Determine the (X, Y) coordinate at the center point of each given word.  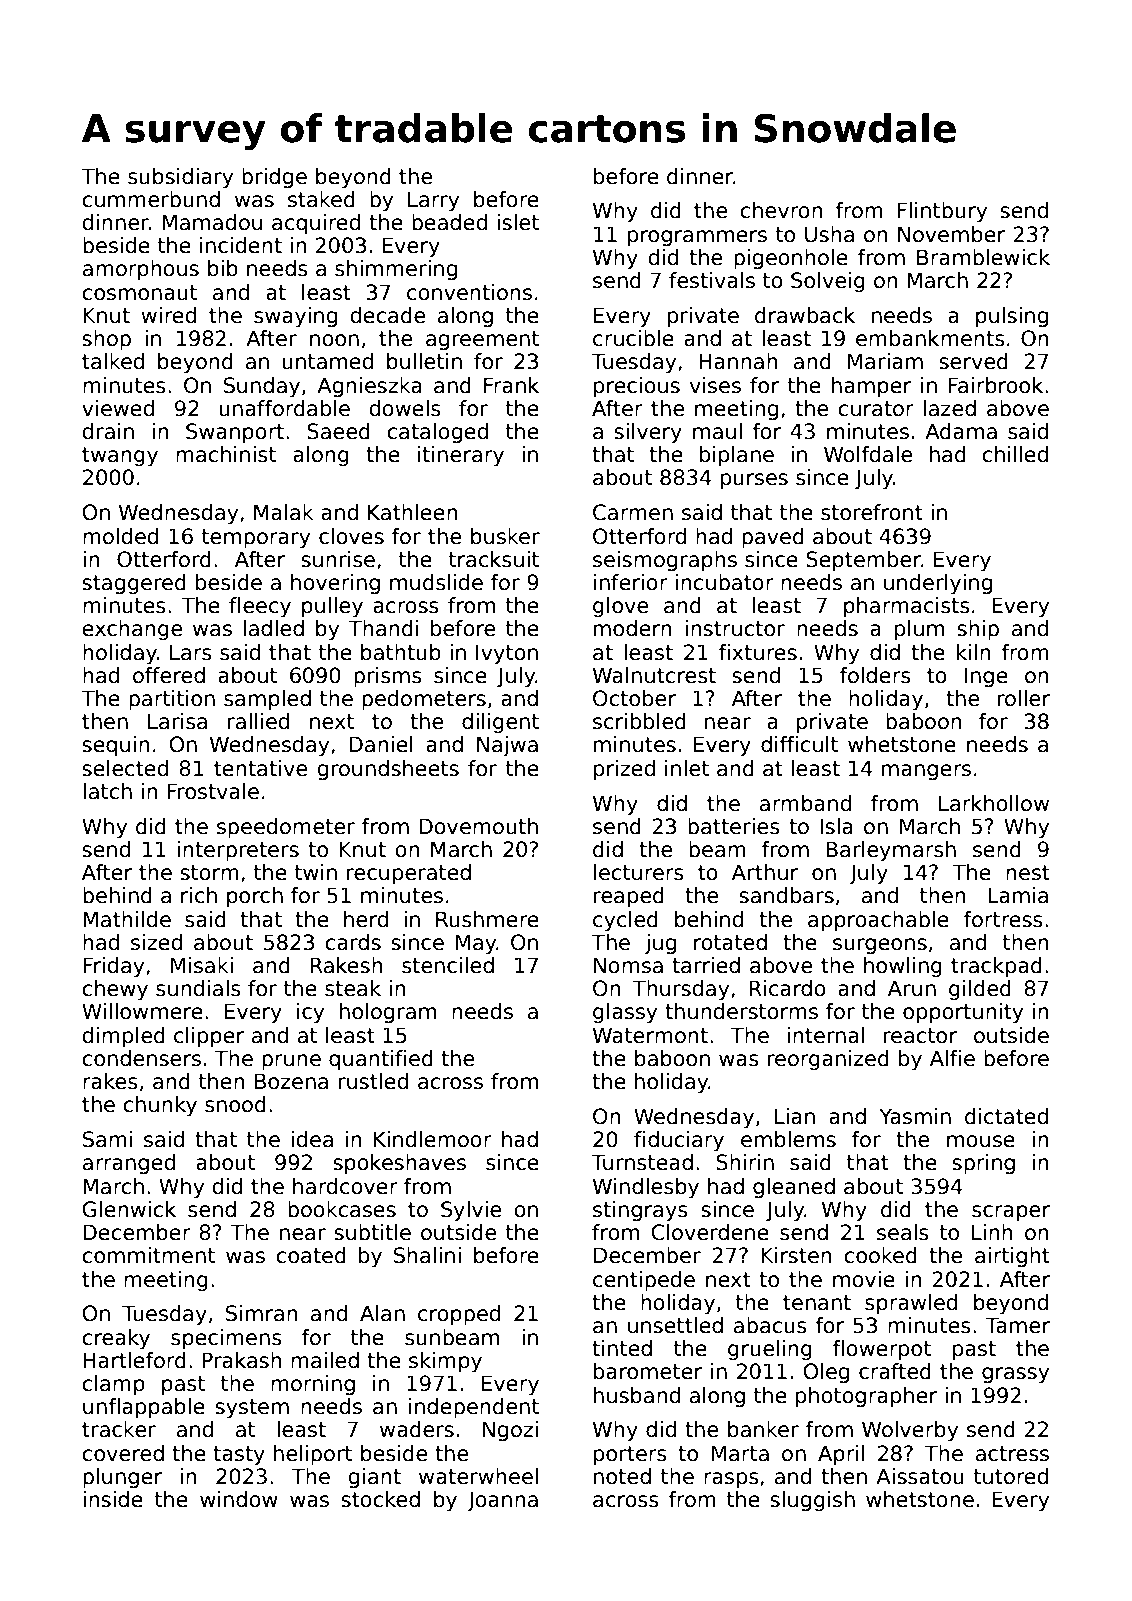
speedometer (286, 828)
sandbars (786, 895)
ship (978, 630)
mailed (325, 1360)
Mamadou (212, 222)
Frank (511, 385)
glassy (625, 1013)
